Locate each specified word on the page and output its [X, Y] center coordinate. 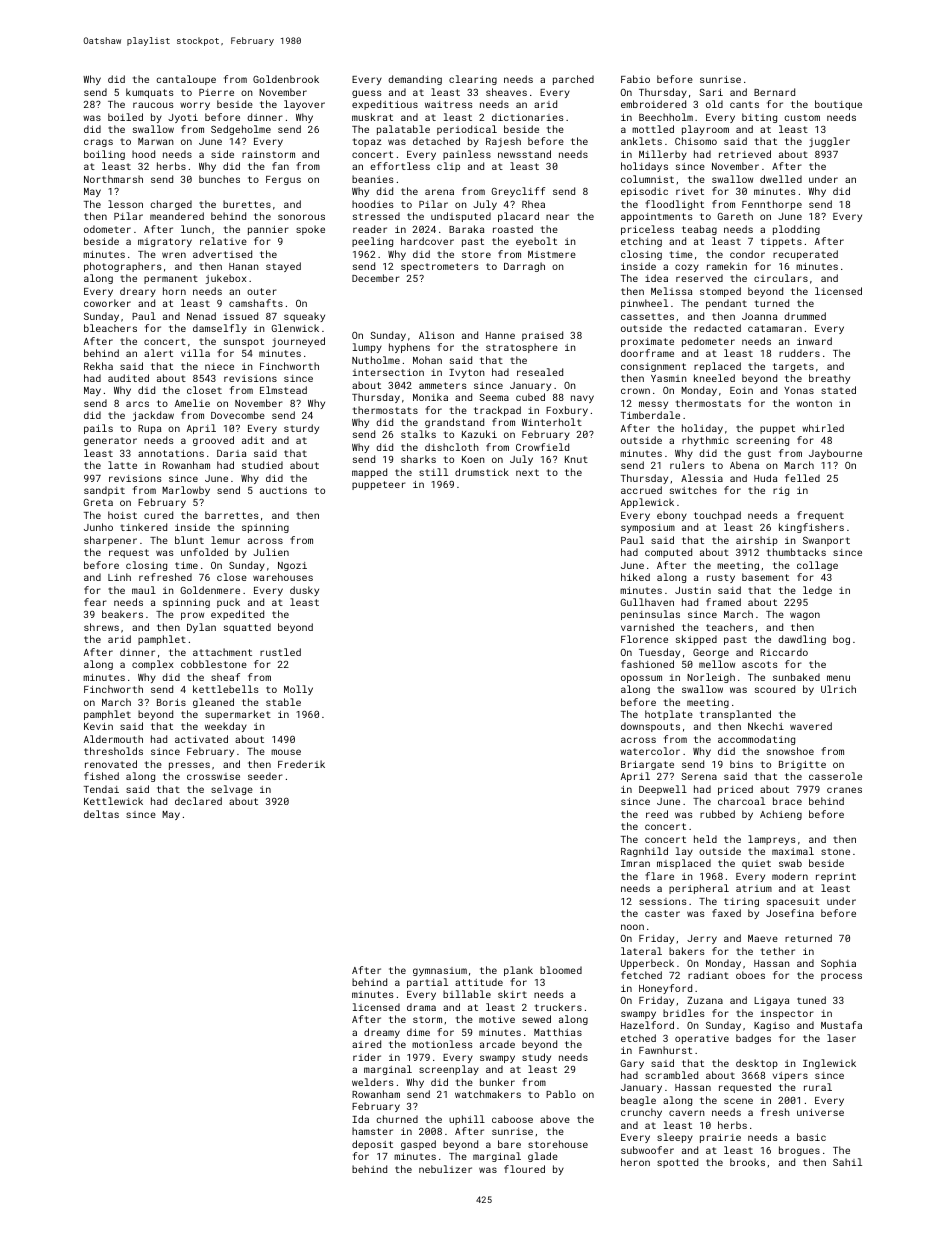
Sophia [838, 964]
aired [366, 1044]
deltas [101, 814]
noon [632, 927]
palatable [403, 130]
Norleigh [711, 678]
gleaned [213, 703]
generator [110, 441]
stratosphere [522, 348]
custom [802, 117]
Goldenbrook [286, 79]
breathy [829, 379]
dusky [304, 591]
